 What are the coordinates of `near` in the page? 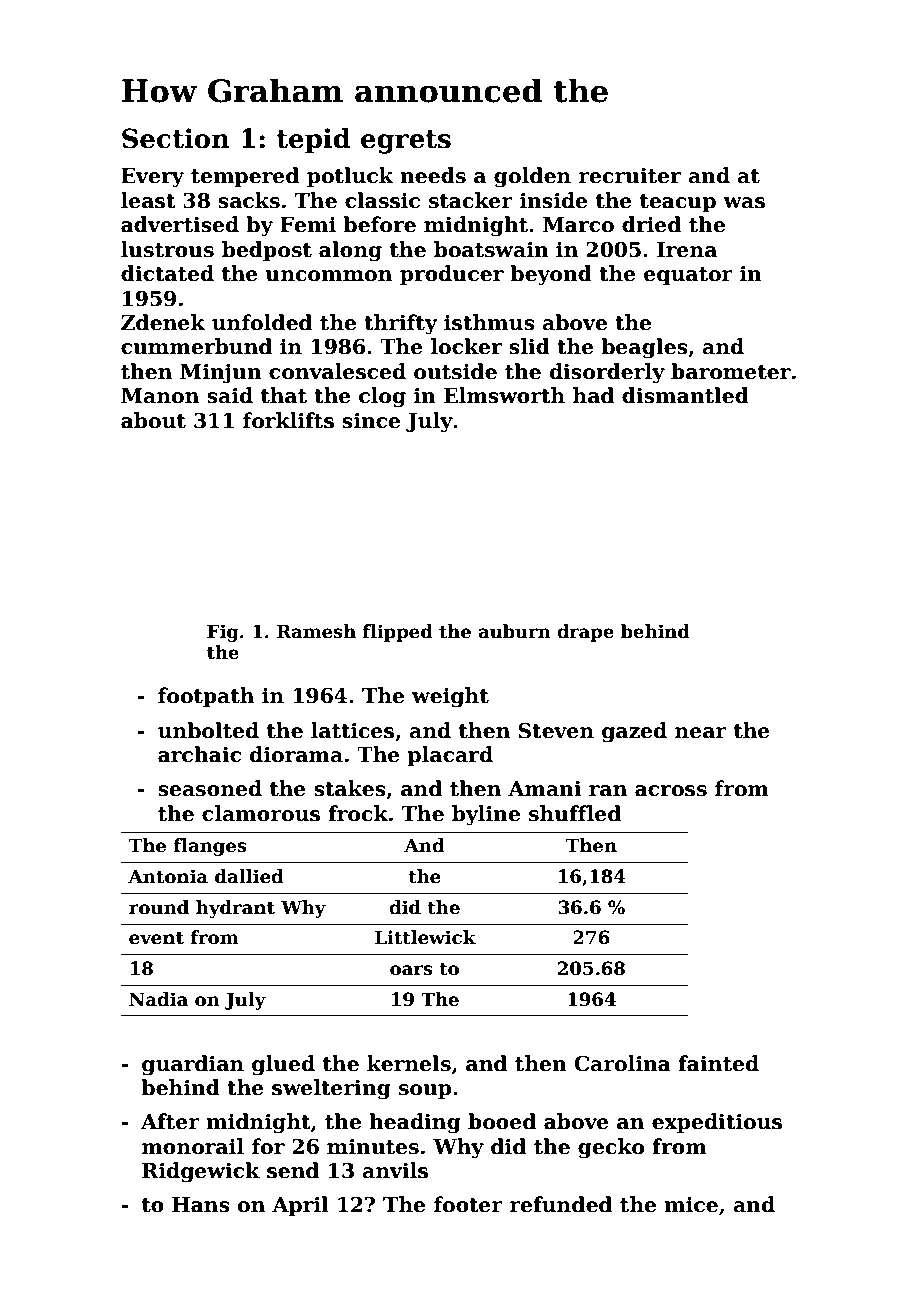 It's located at (701, 733).
